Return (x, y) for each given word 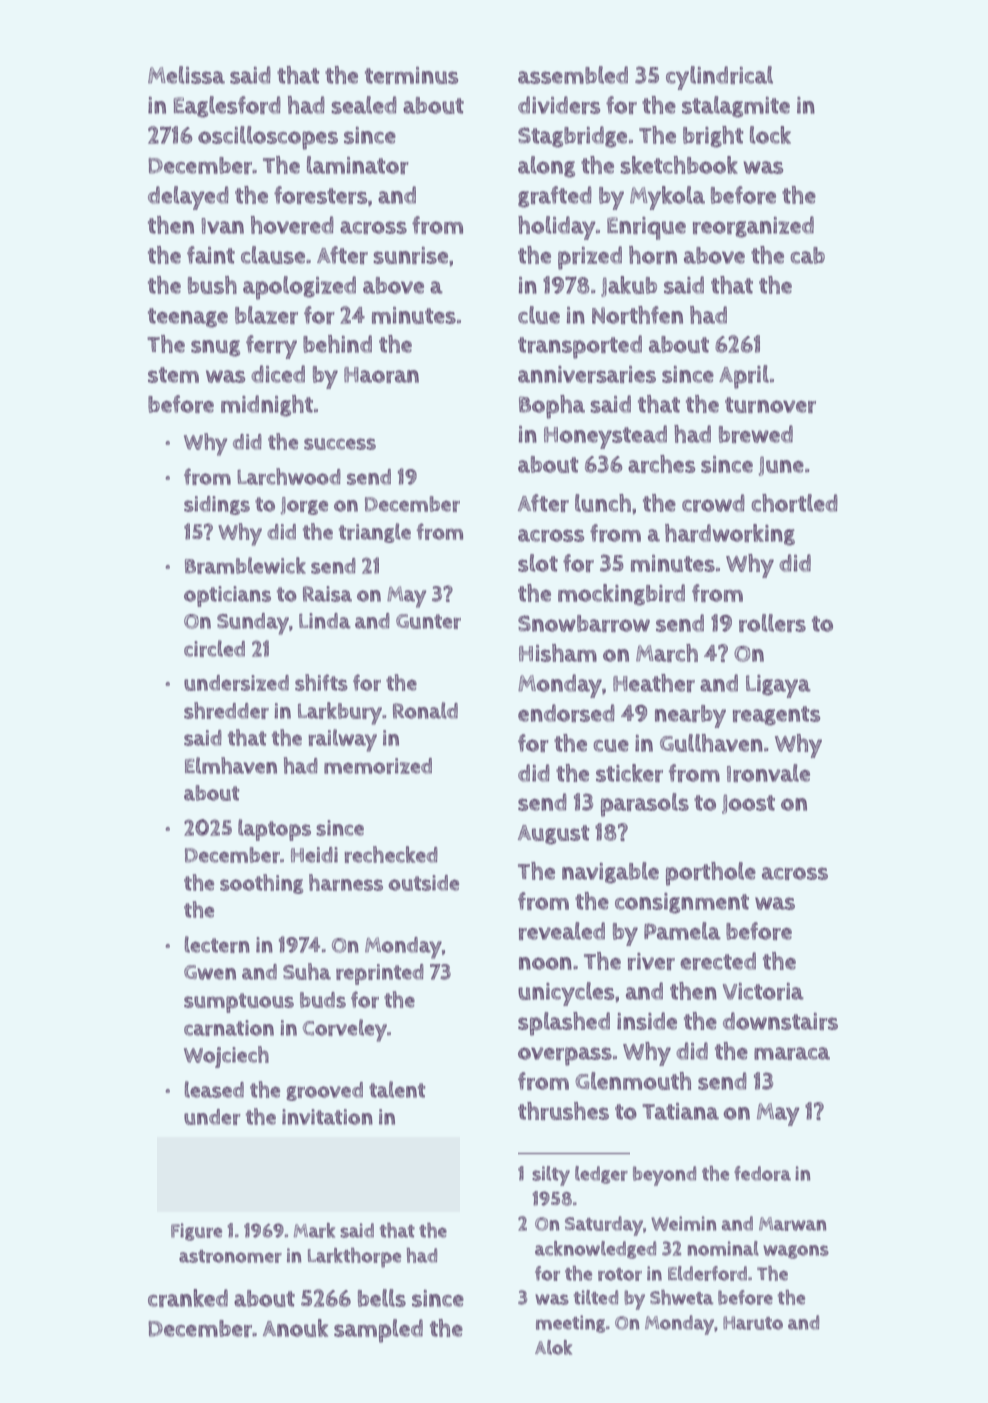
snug (215, 348)
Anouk (295, 1328)
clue (539, 315)
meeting (570, 1324)
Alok (553, 1347)
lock (770, 135)
